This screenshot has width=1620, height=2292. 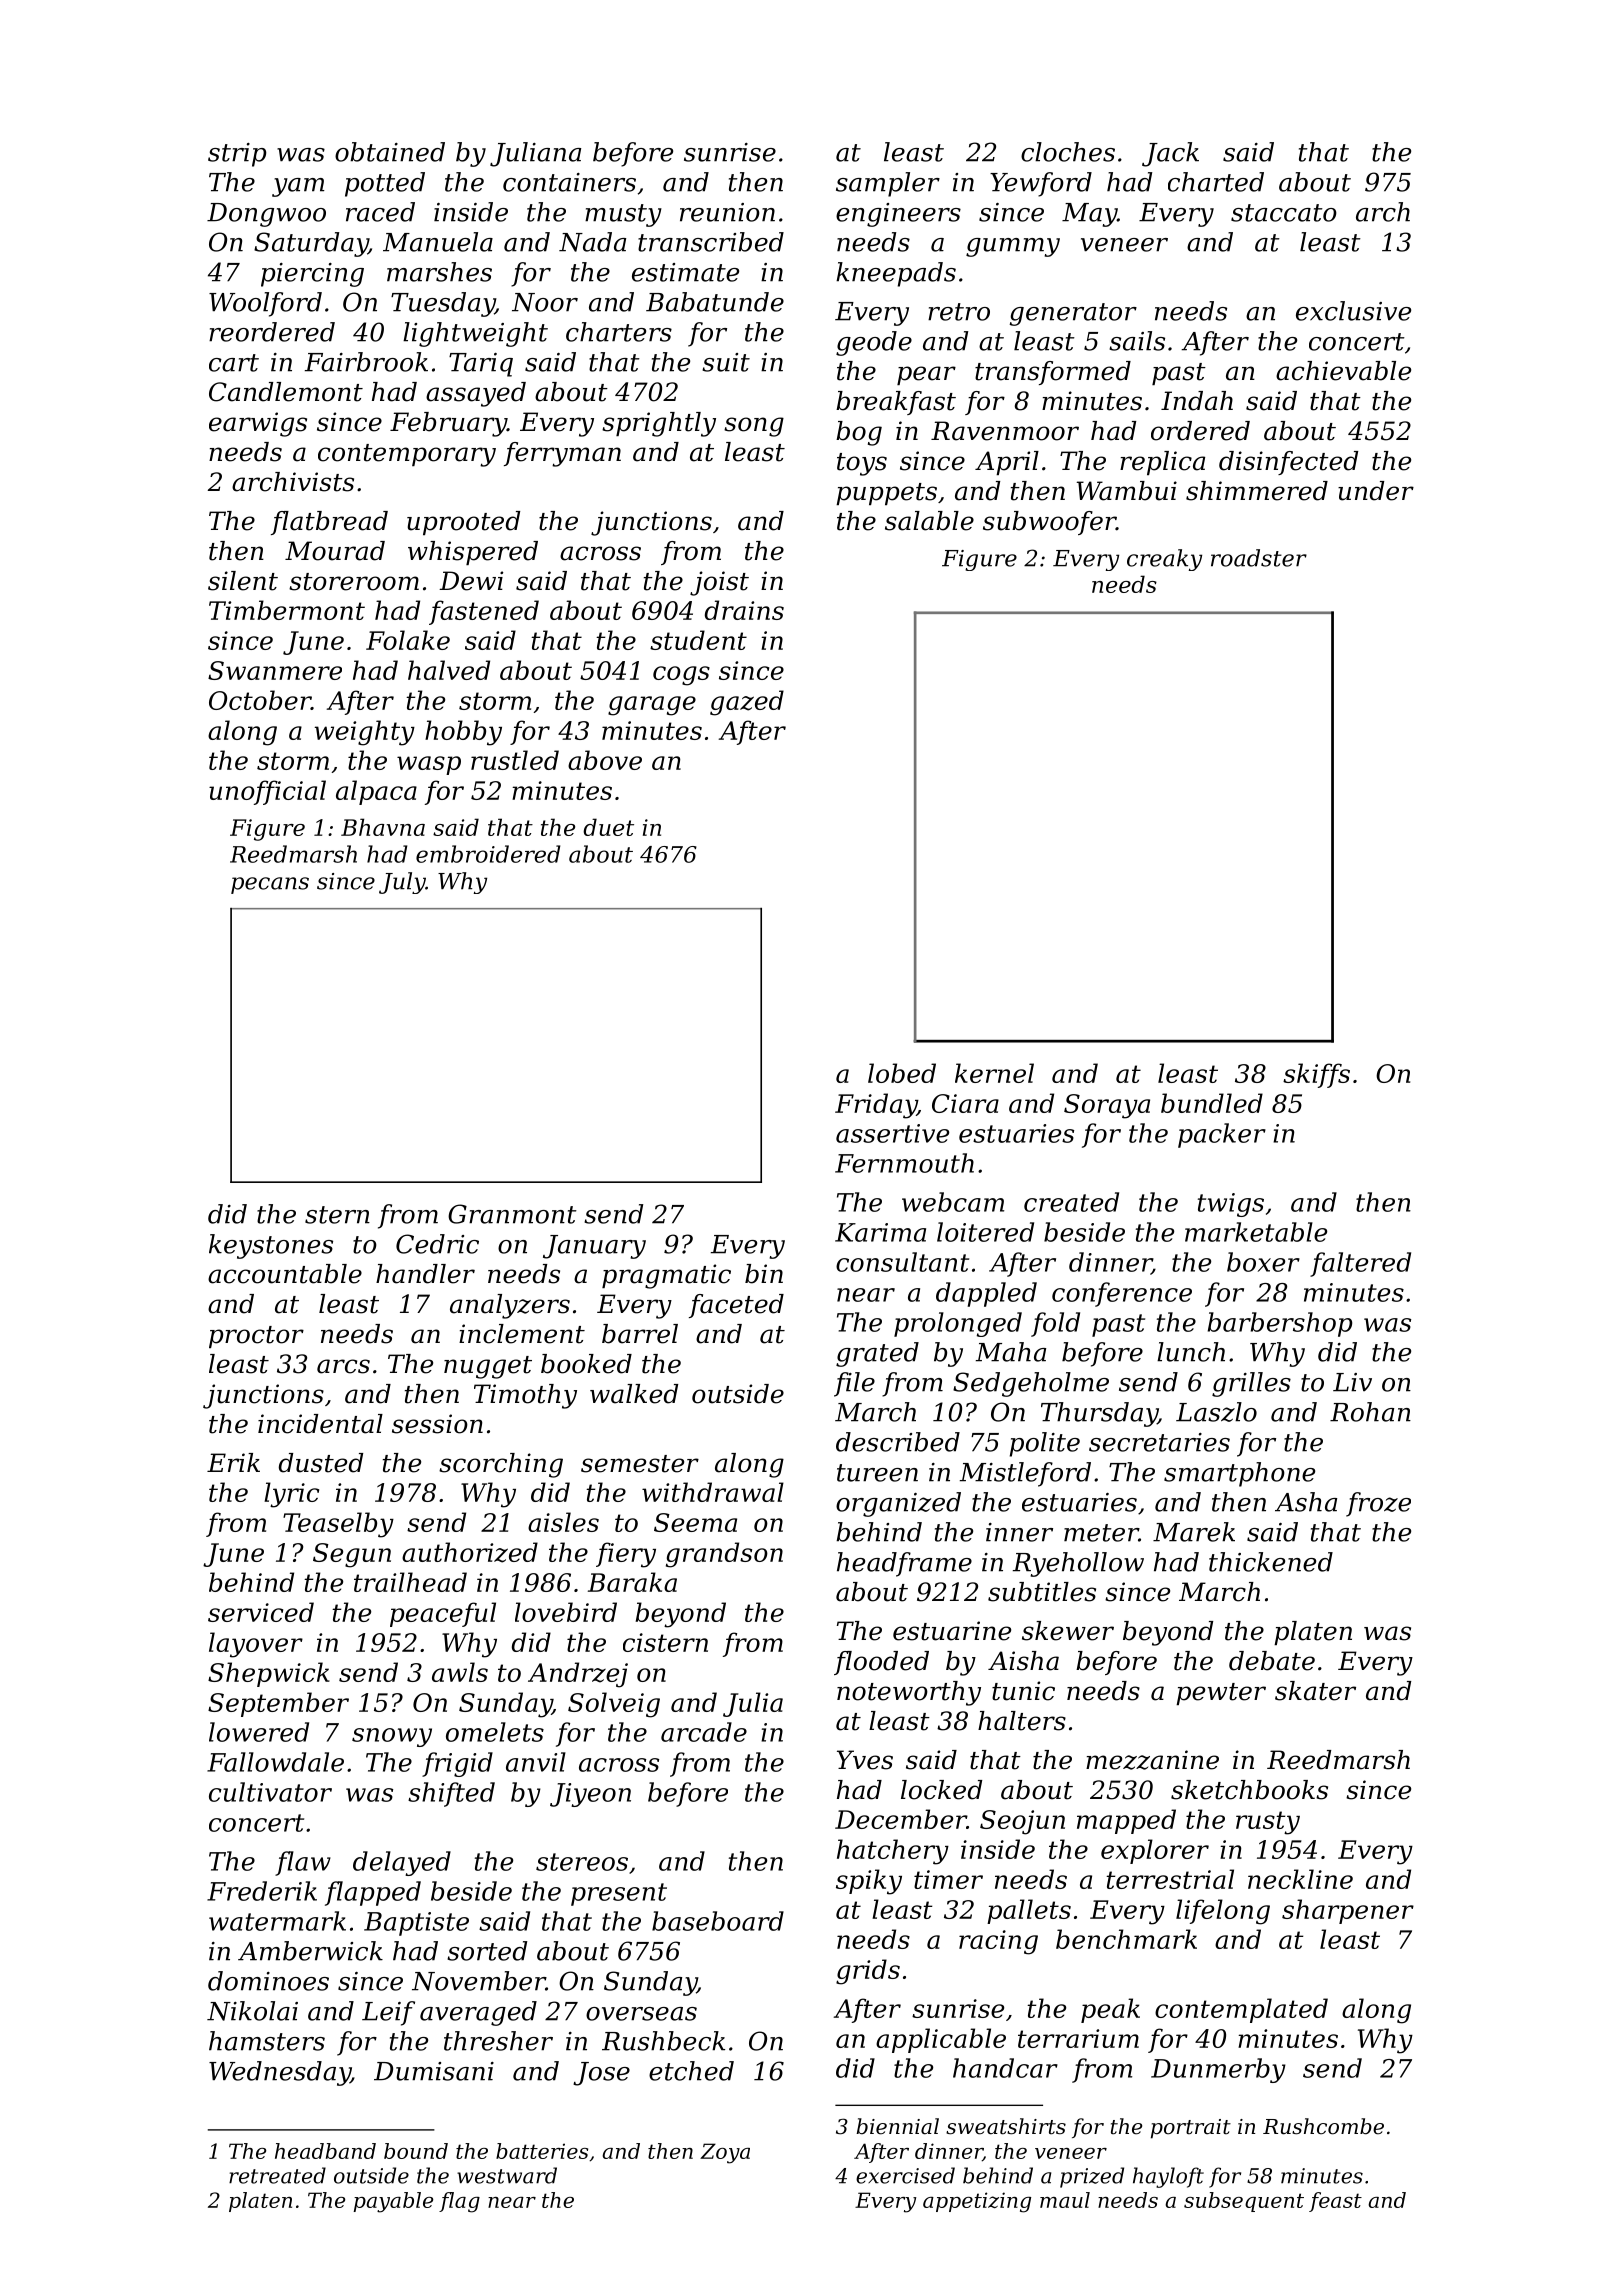 I want to click on dominoes, so click(x=268, y=1981).
